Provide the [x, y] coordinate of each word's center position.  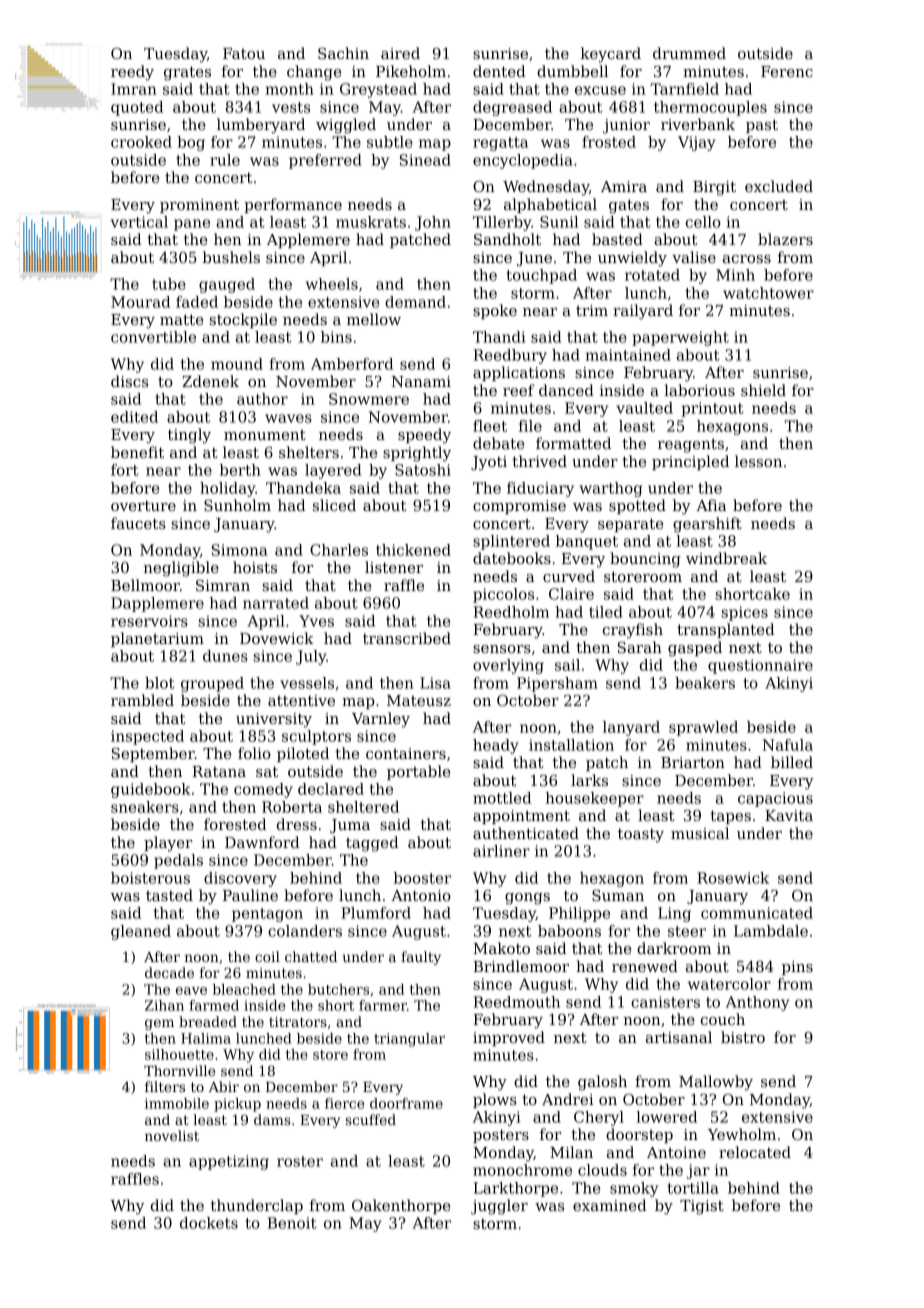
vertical [139, 222]
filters [165, 1086]
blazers [785, 239]
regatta [500, 144]
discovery [240, 879]
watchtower [768, 293]
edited [134, 417]
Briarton [693, 762]
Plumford [376, 913]
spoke [495, 311]
